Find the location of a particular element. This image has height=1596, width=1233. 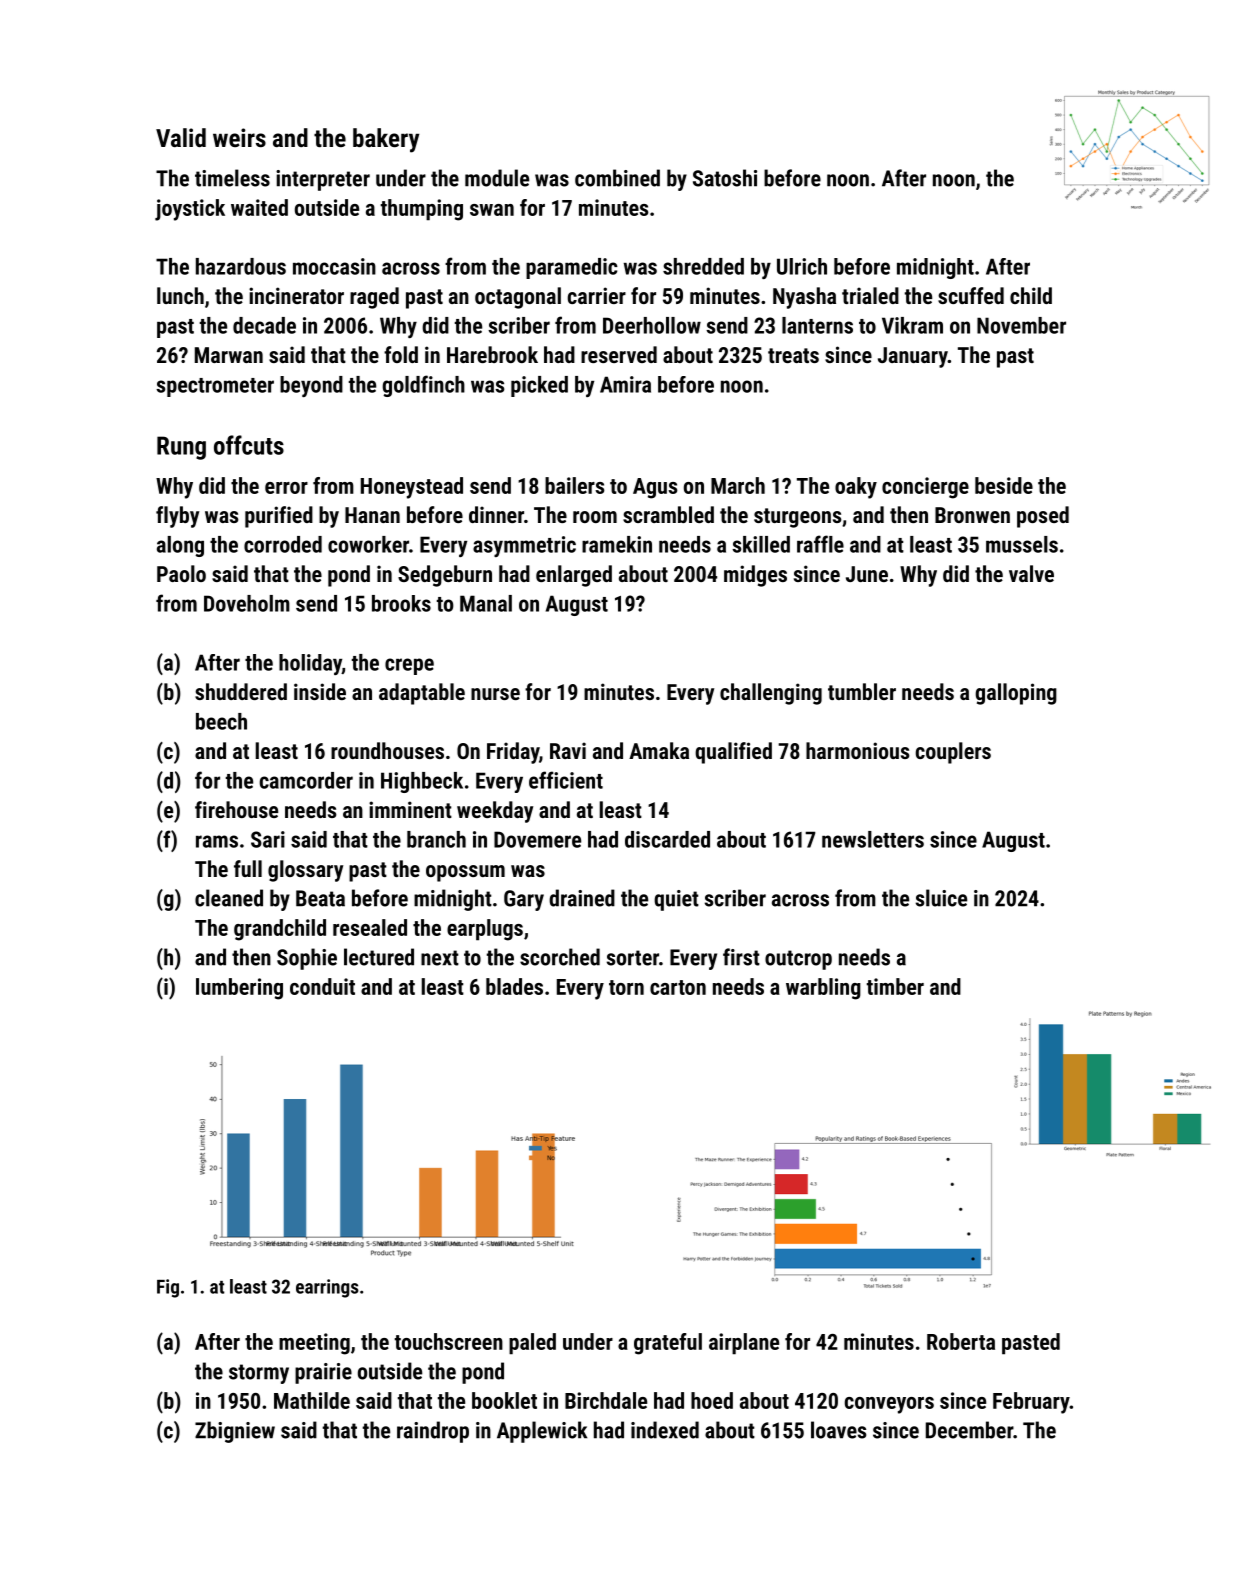

raindrop is located at coordinates (433, 1432).
